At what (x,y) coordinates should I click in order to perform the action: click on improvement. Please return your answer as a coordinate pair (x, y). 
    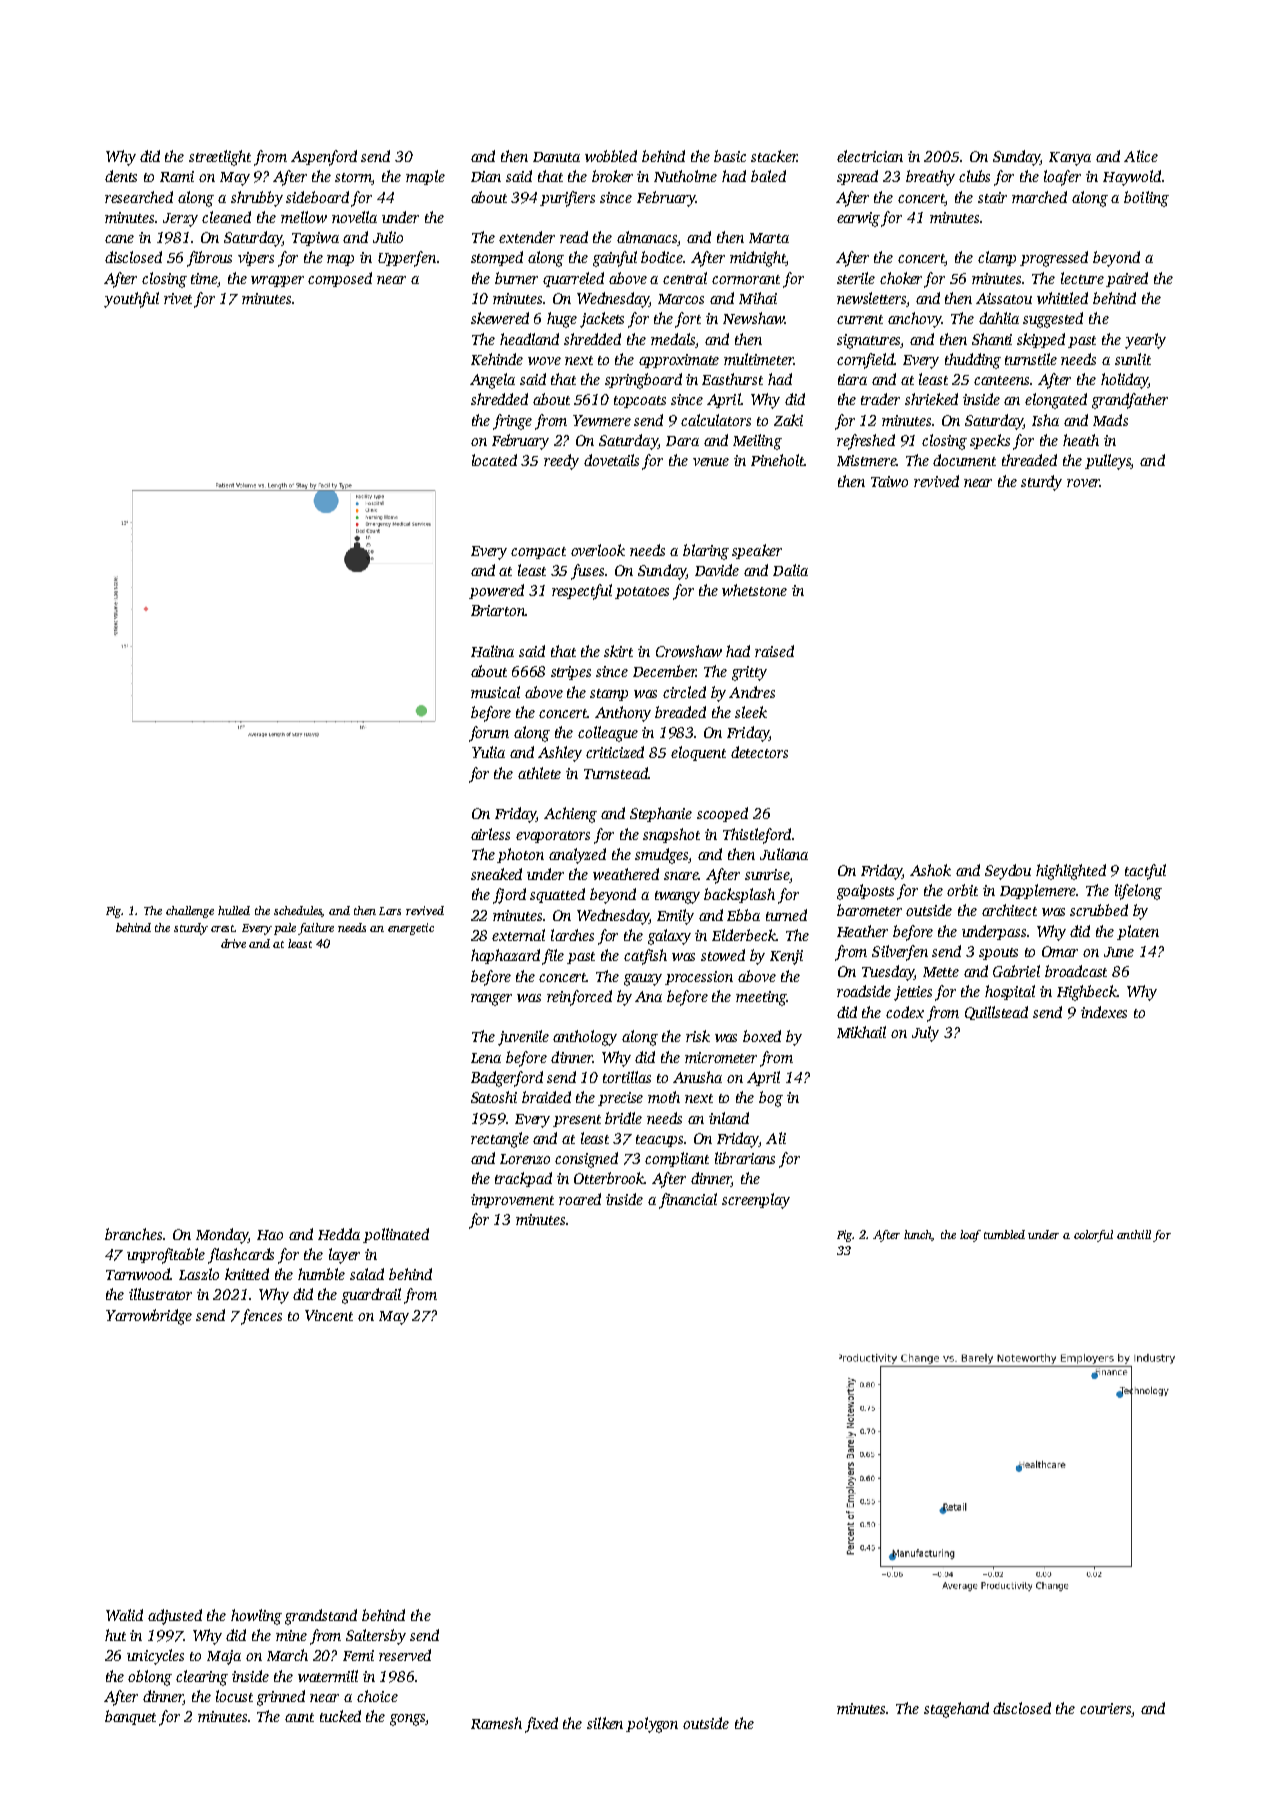
    Looking at the image, I should click on (512, 1201).
